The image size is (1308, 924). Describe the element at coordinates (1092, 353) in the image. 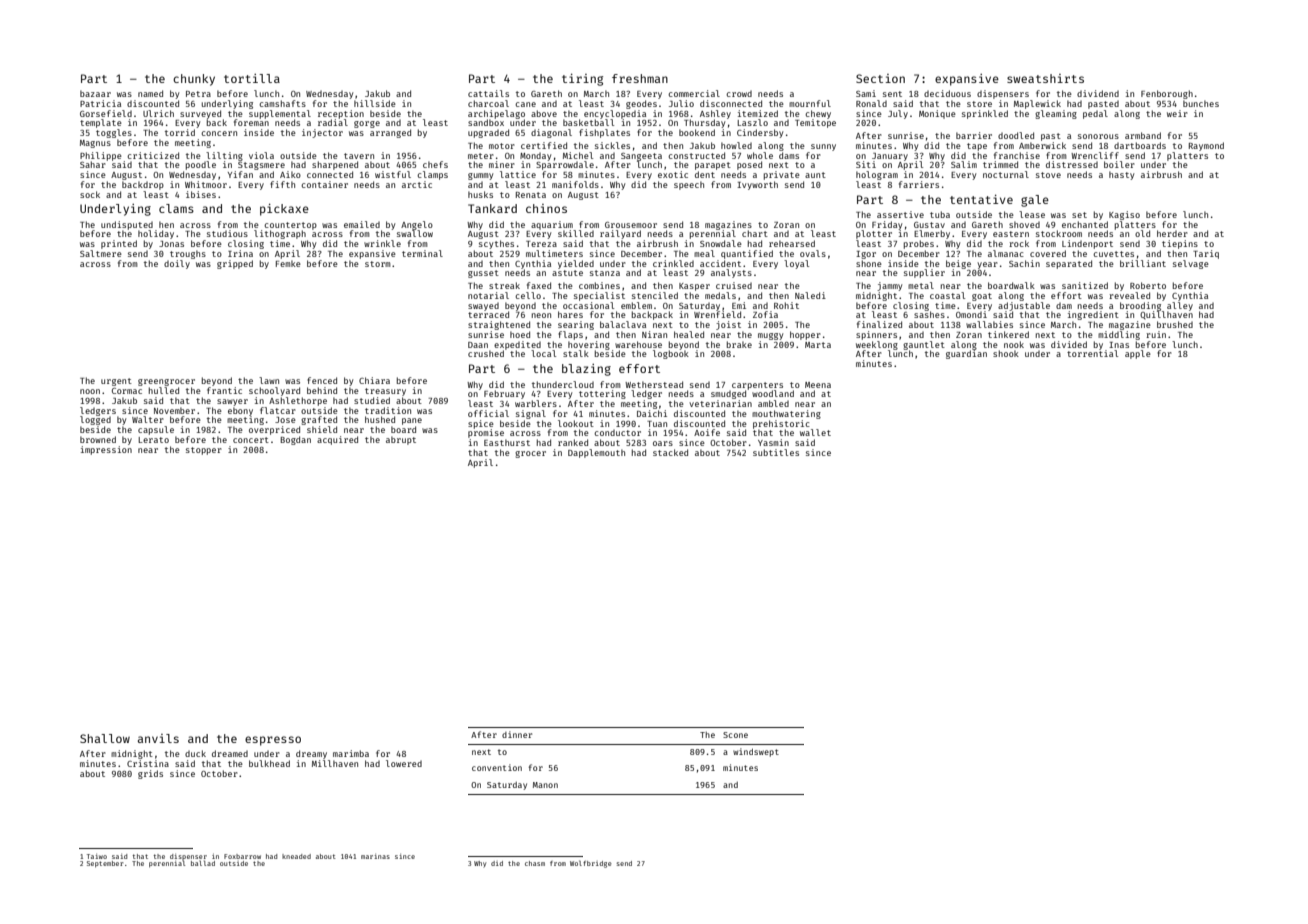

I see `torrential` at that location.
